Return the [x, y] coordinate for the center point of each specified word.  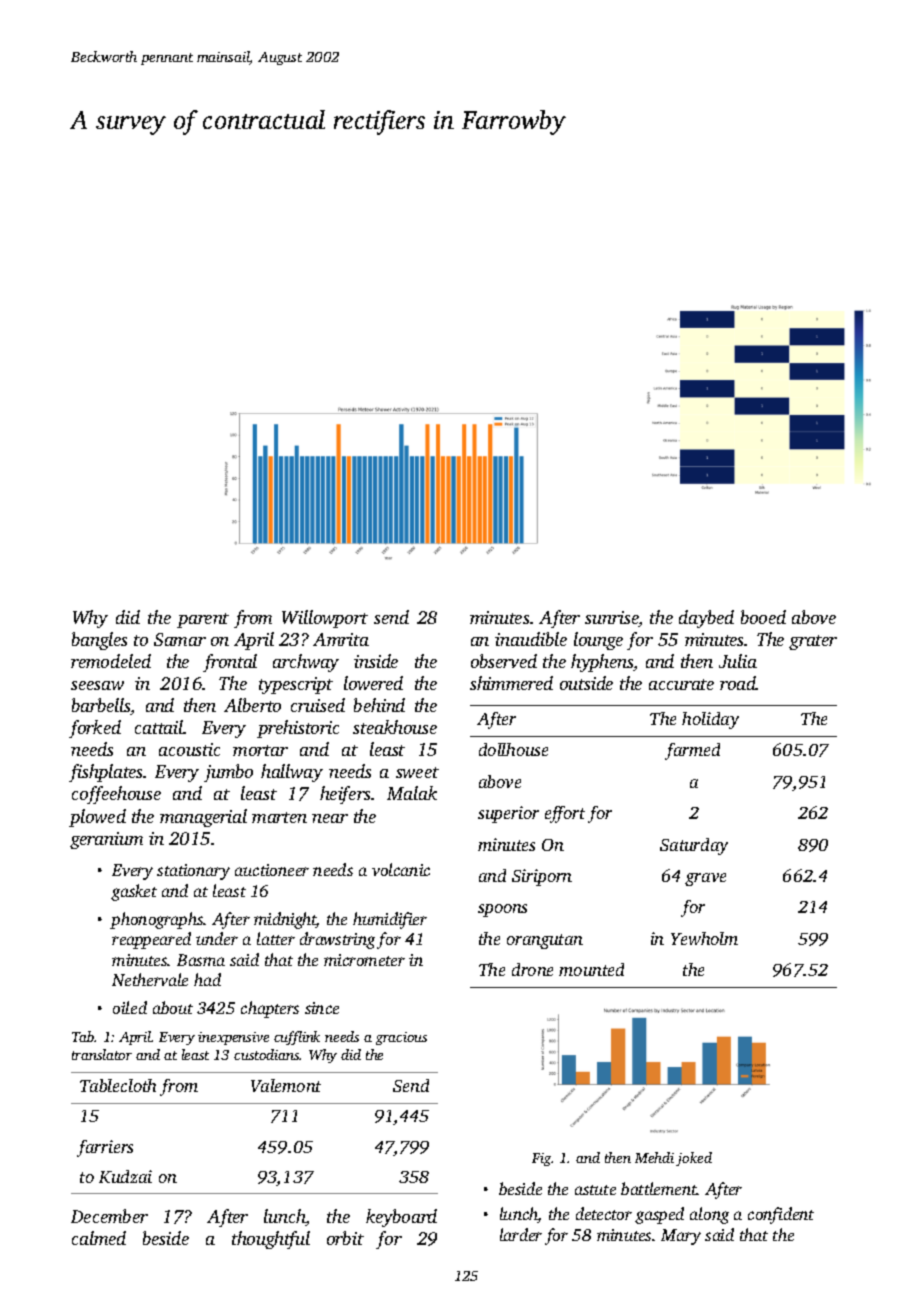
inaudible [531, 639]
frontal [230, 663]
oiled [130, 1007]
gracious [401, 1038]
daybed [706, 619]
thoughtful [271, 1240]
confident [781, 1215]
